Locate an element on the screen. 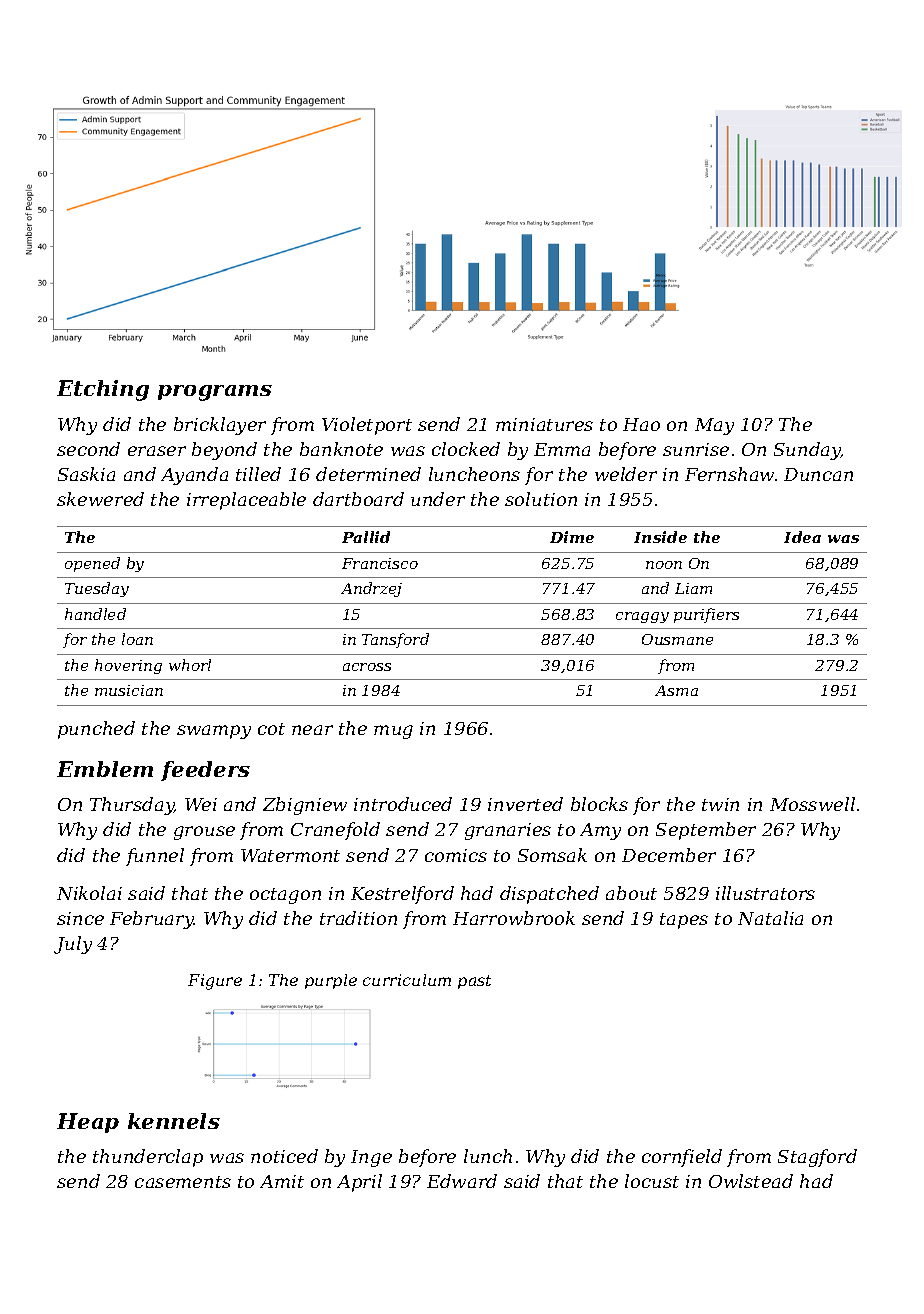 The image size is (924, 1314). Asma is located at coordinates (676, 690).
